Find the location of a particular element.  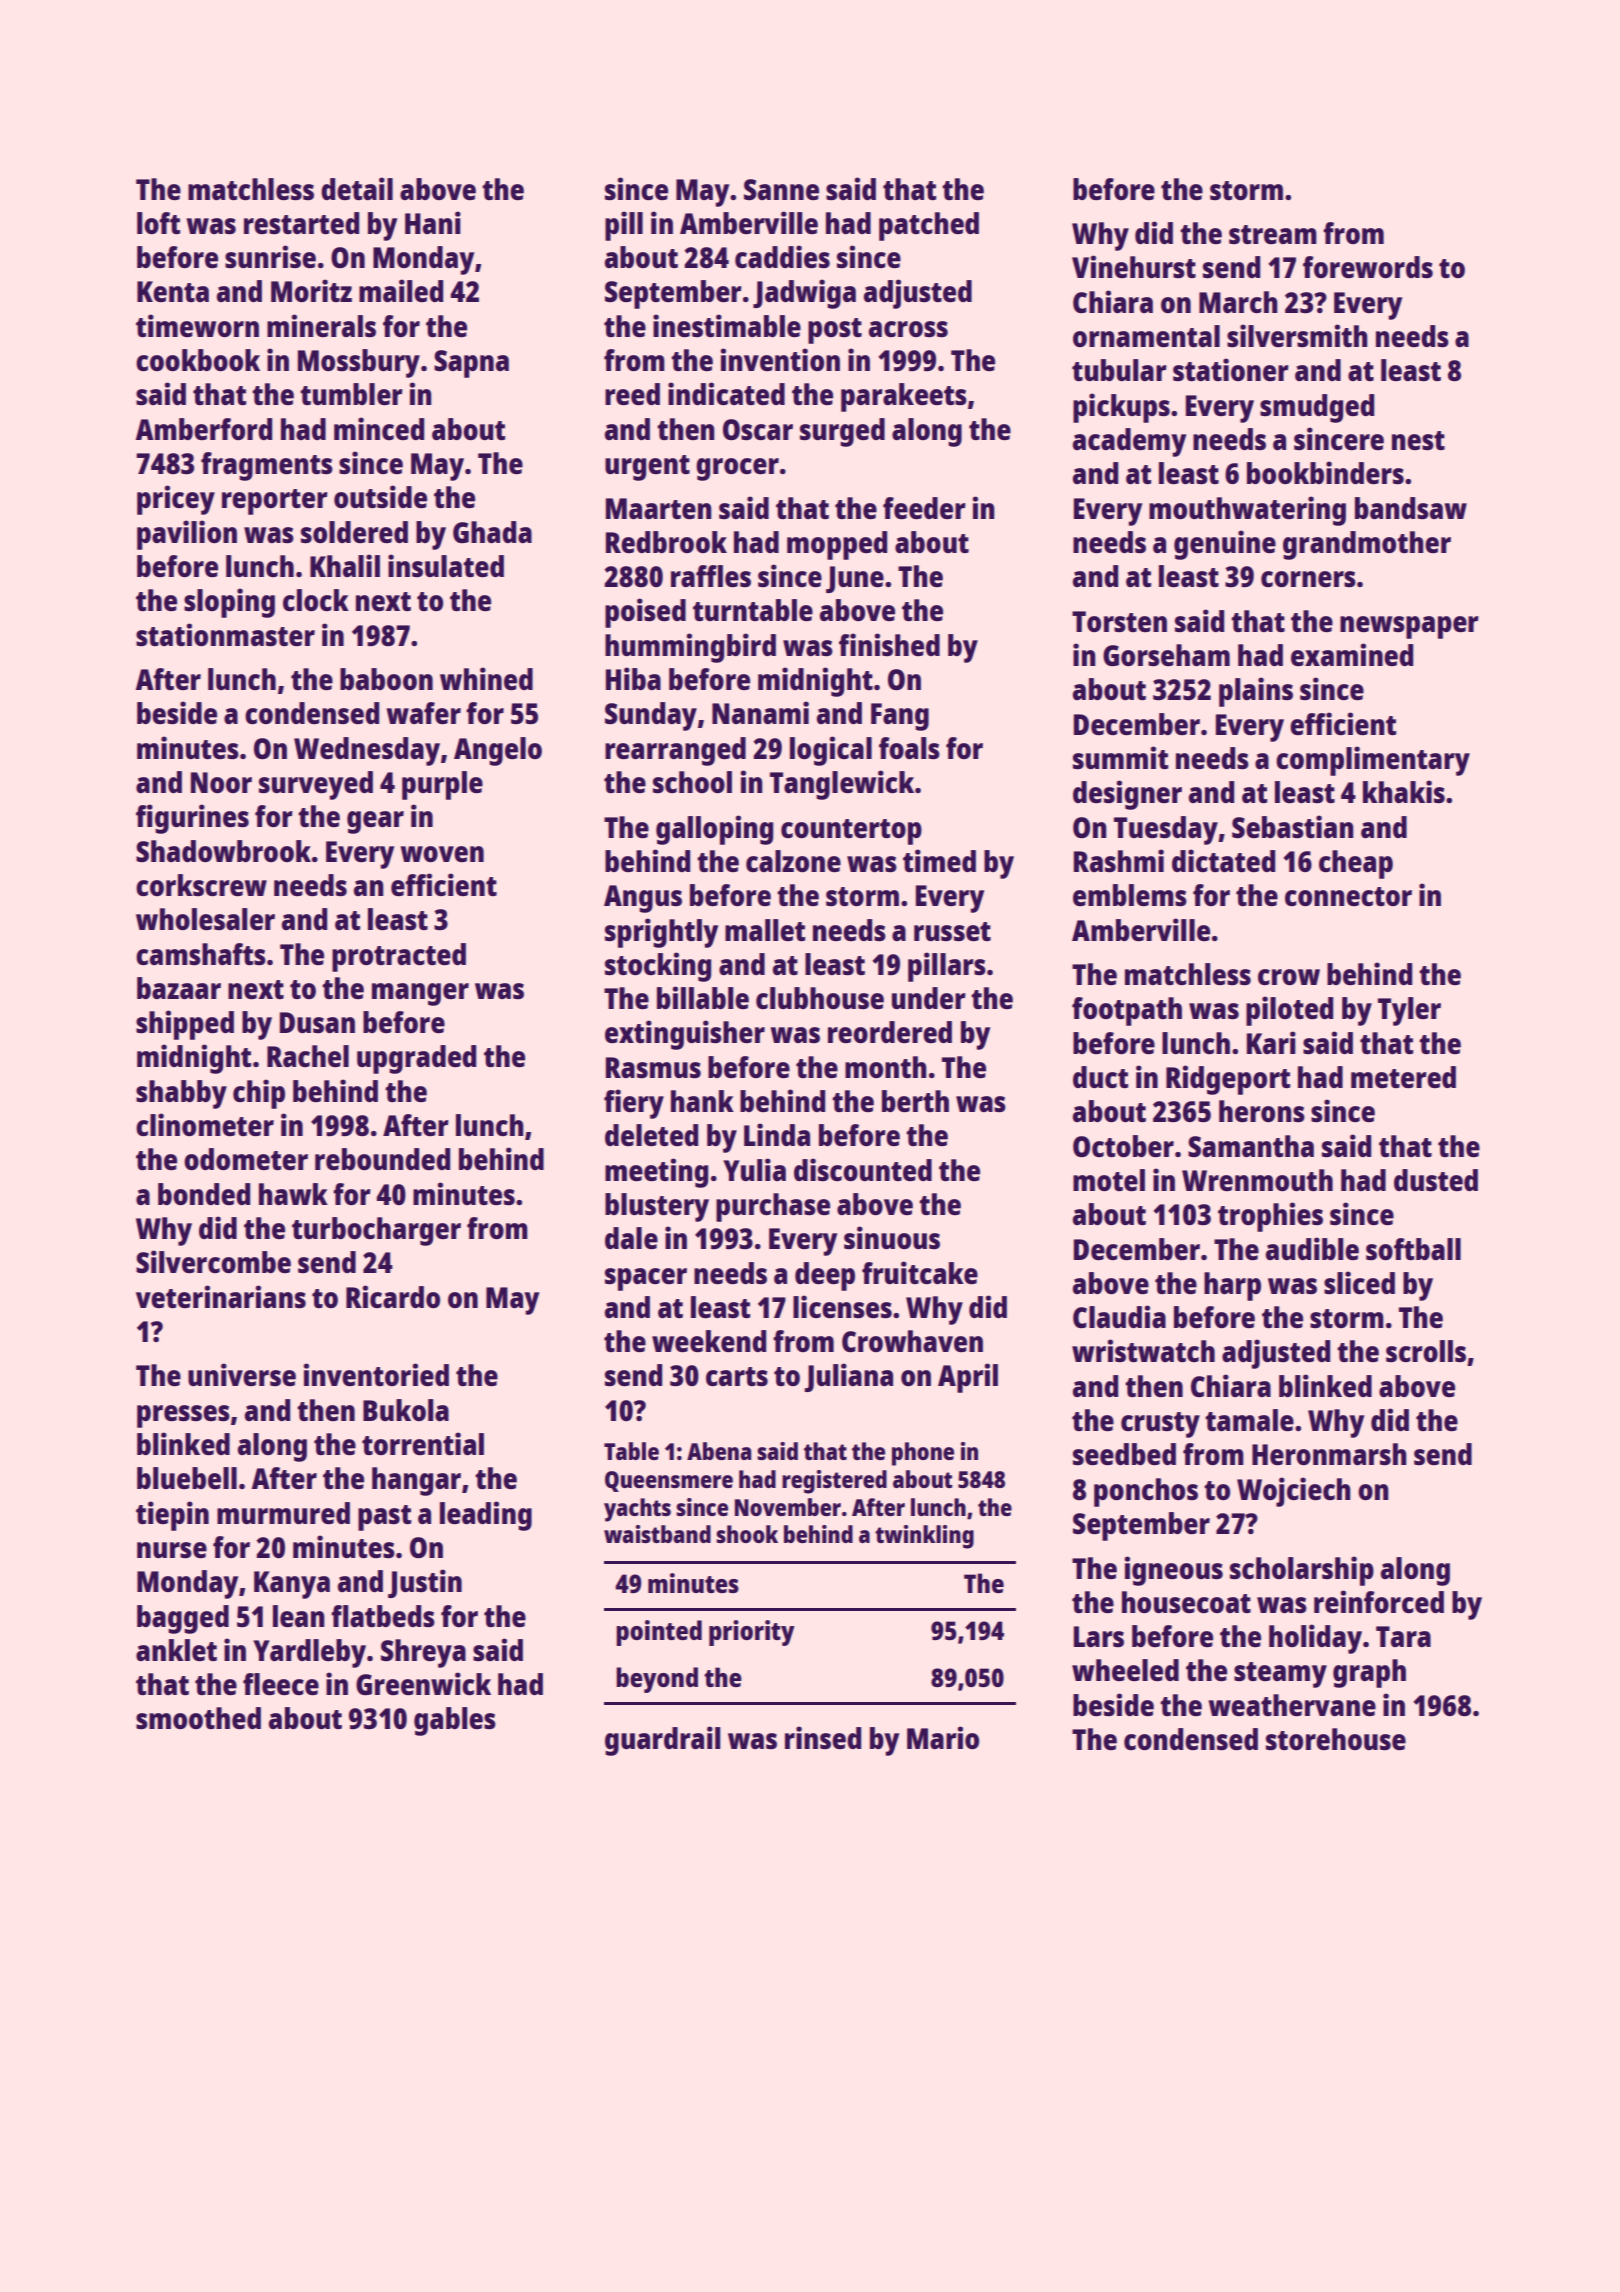

guardrail is located at coordinates (663, 1741).
